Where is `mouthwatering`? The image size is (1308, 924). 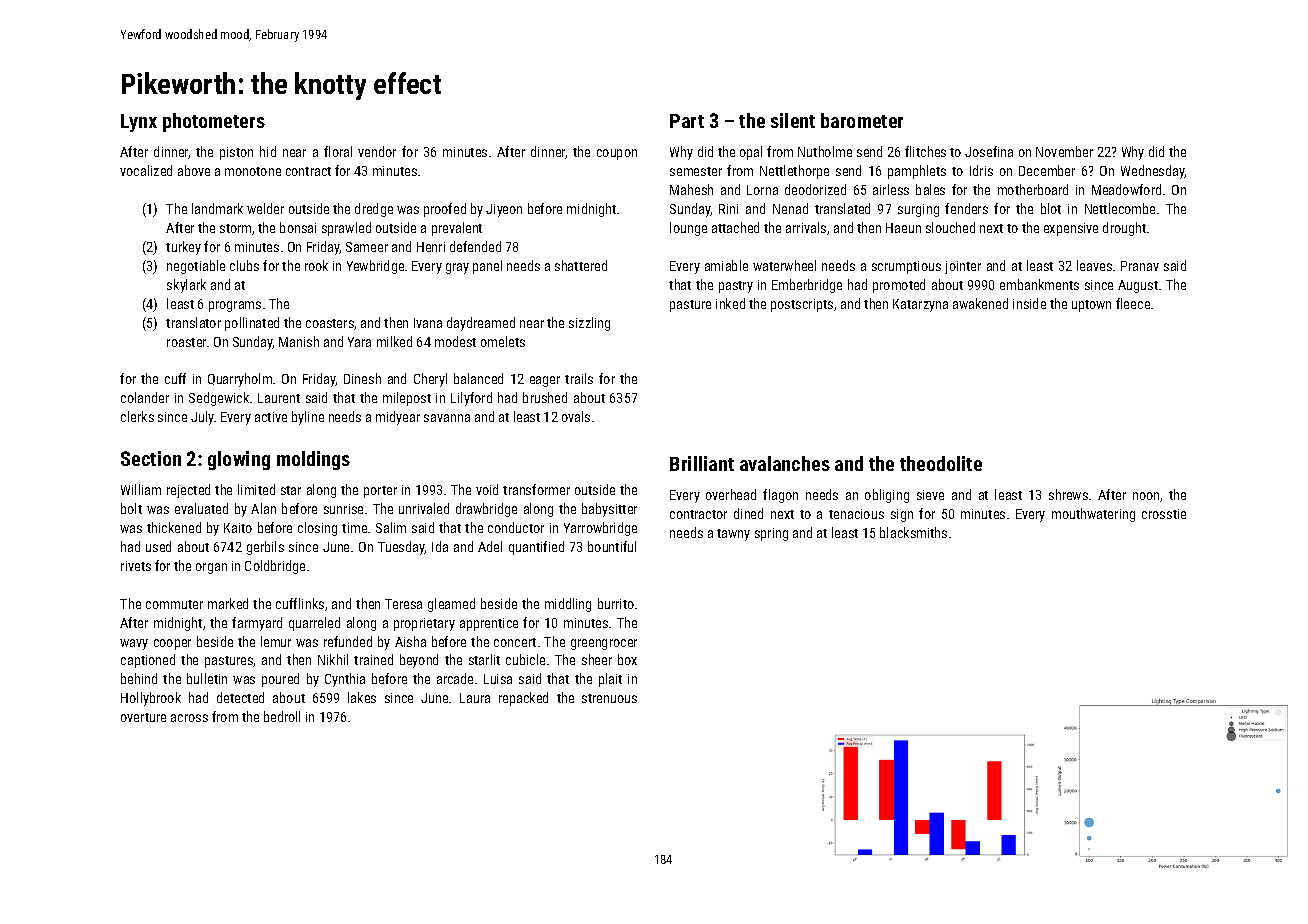
mouthwatering is located at coordinates (1093, 515).
